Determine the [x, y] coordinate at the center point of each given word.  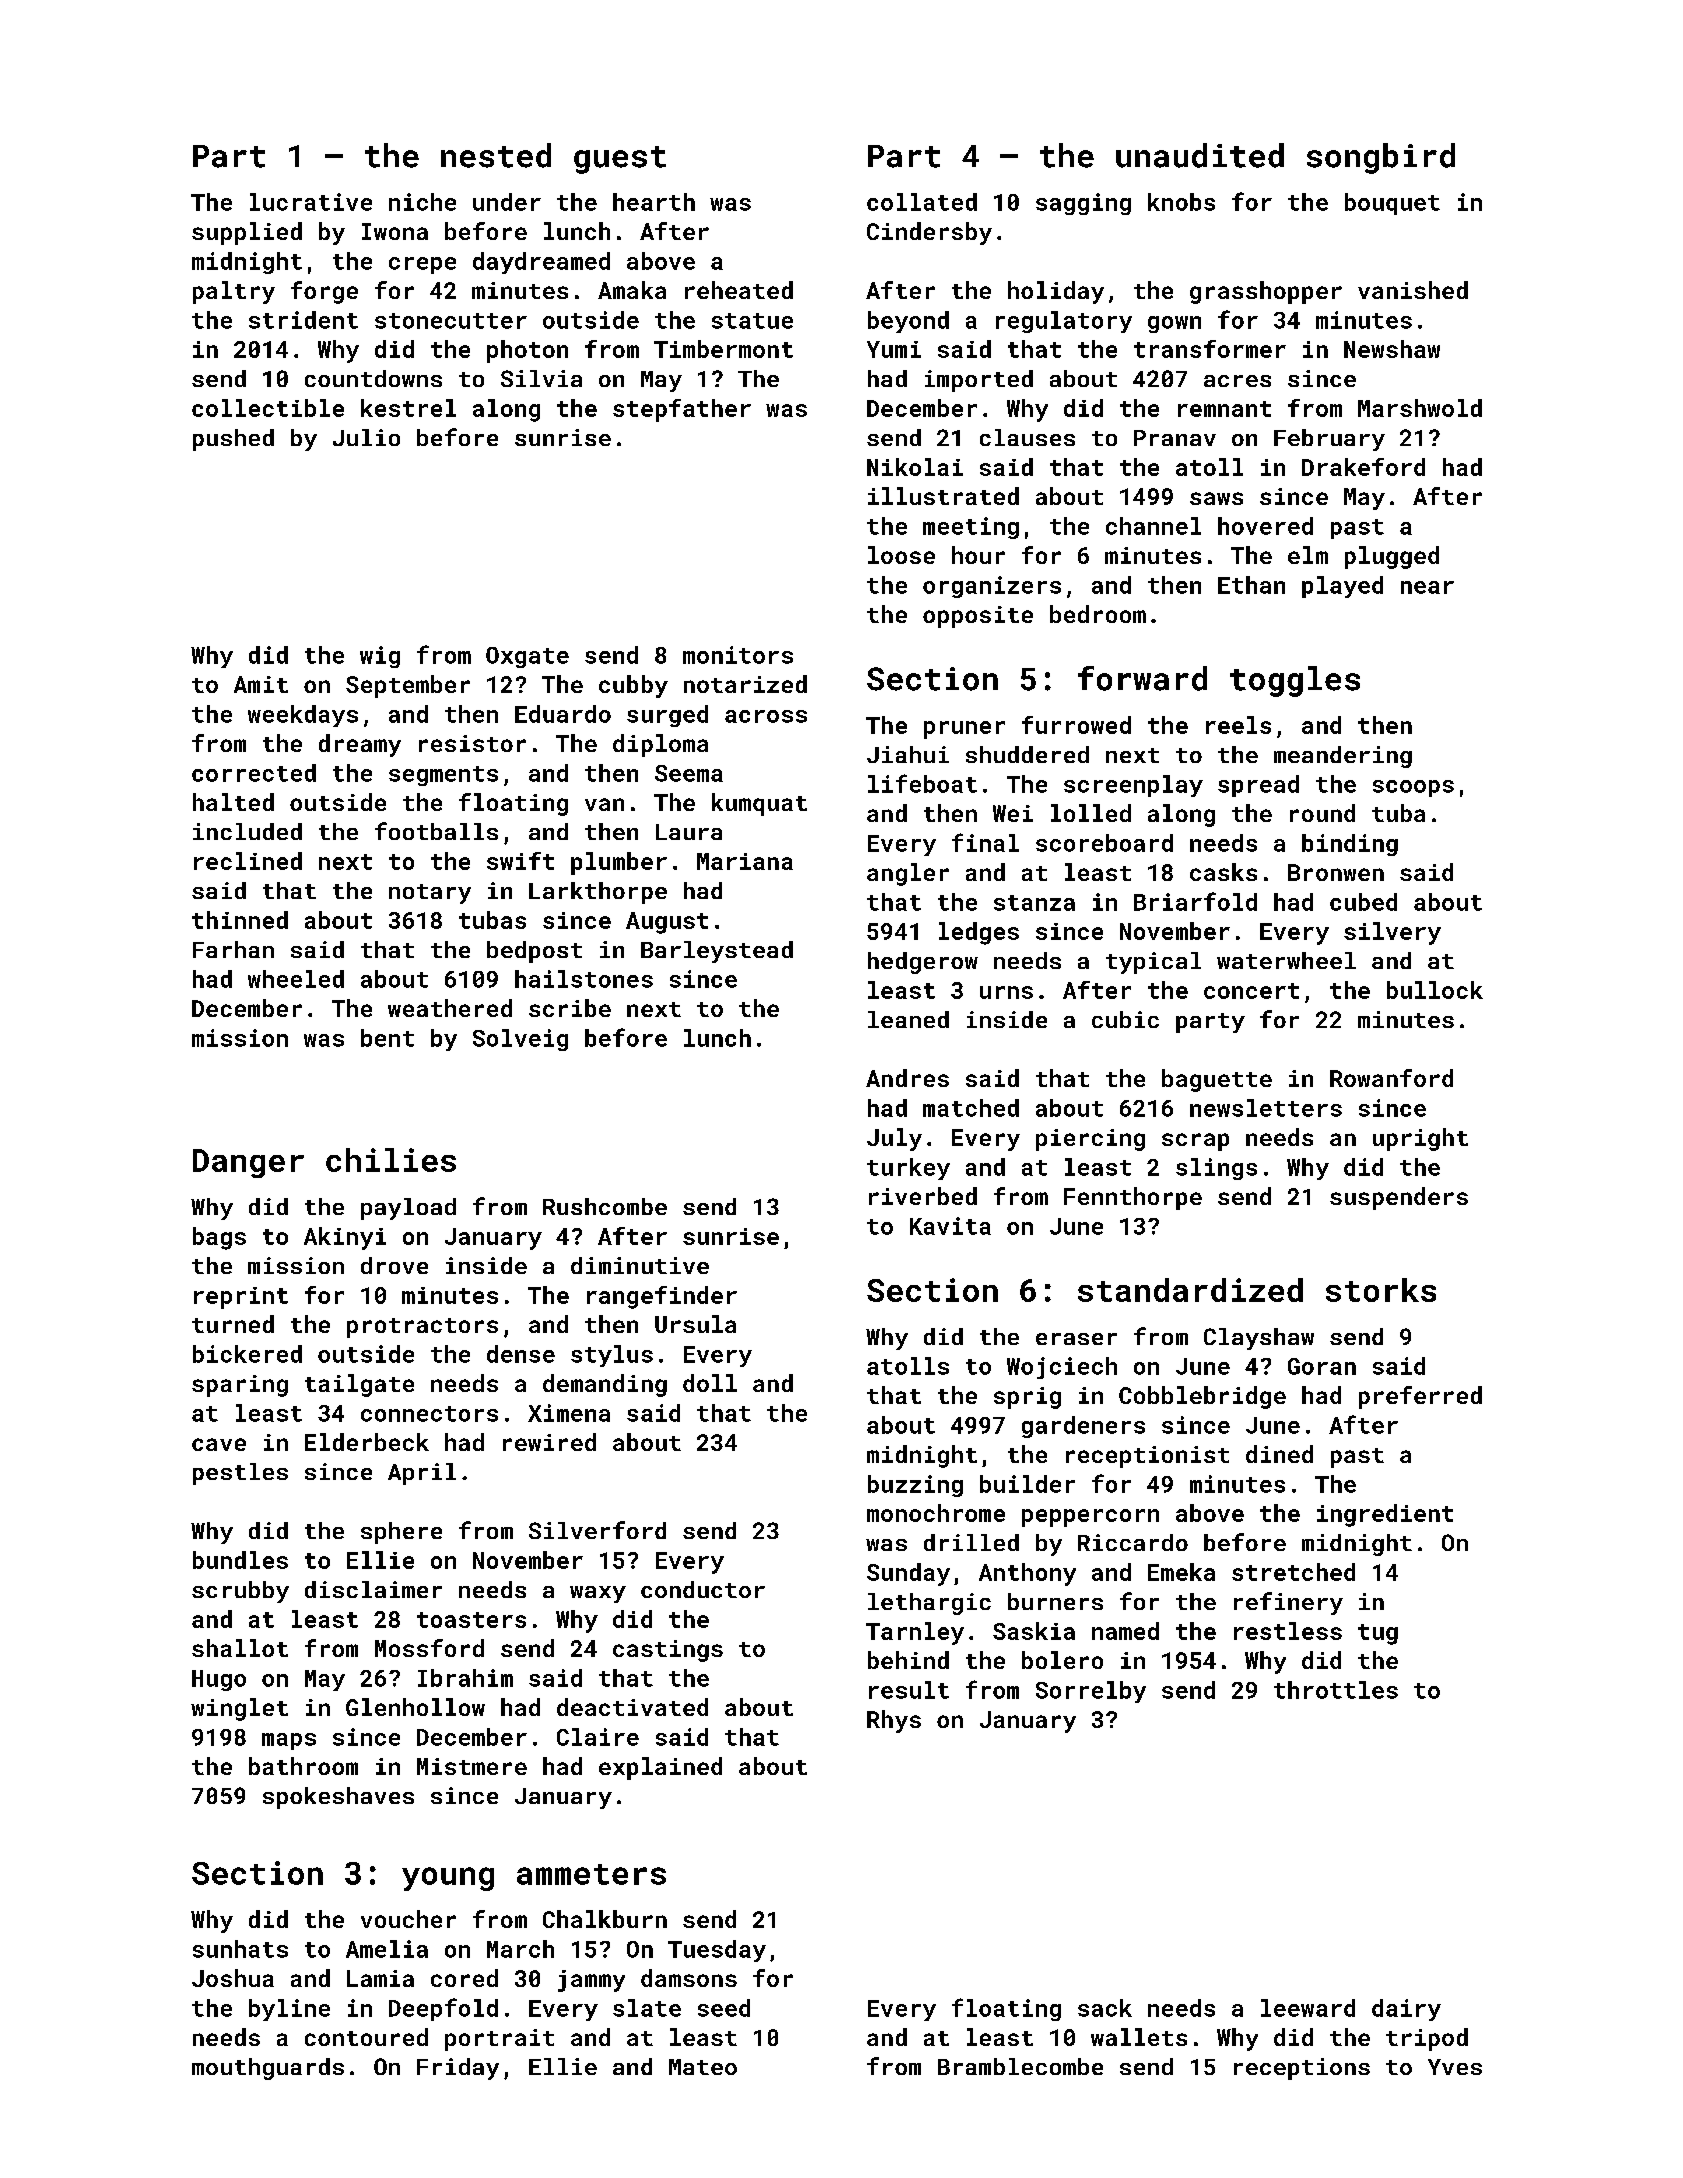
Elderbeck [367, 1442]
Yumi [894, 349]
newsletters [1266, 1108]
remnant [1224, 409]
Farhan [233, 949]
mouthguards [268, 2069]
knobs [1181, 202]
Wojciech [1062, 1368]
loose [901, 555]
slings [1216, 1169]
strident [303, 320]
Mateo [703, 2067]
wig [380, 657]
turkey [908, 1169]
